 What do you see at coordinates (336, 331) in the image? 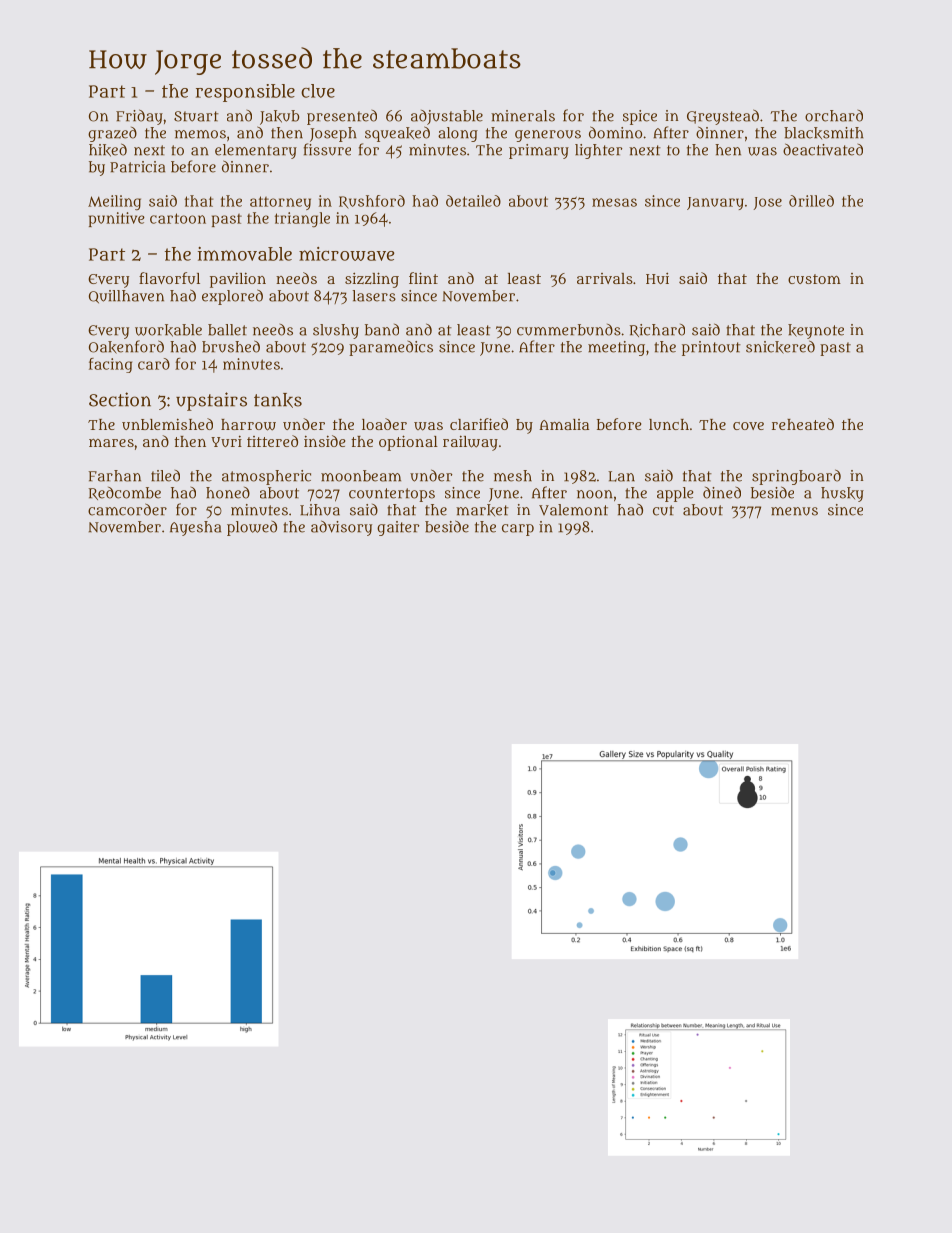
I see `slushy` at bounding box center [336, 331].
